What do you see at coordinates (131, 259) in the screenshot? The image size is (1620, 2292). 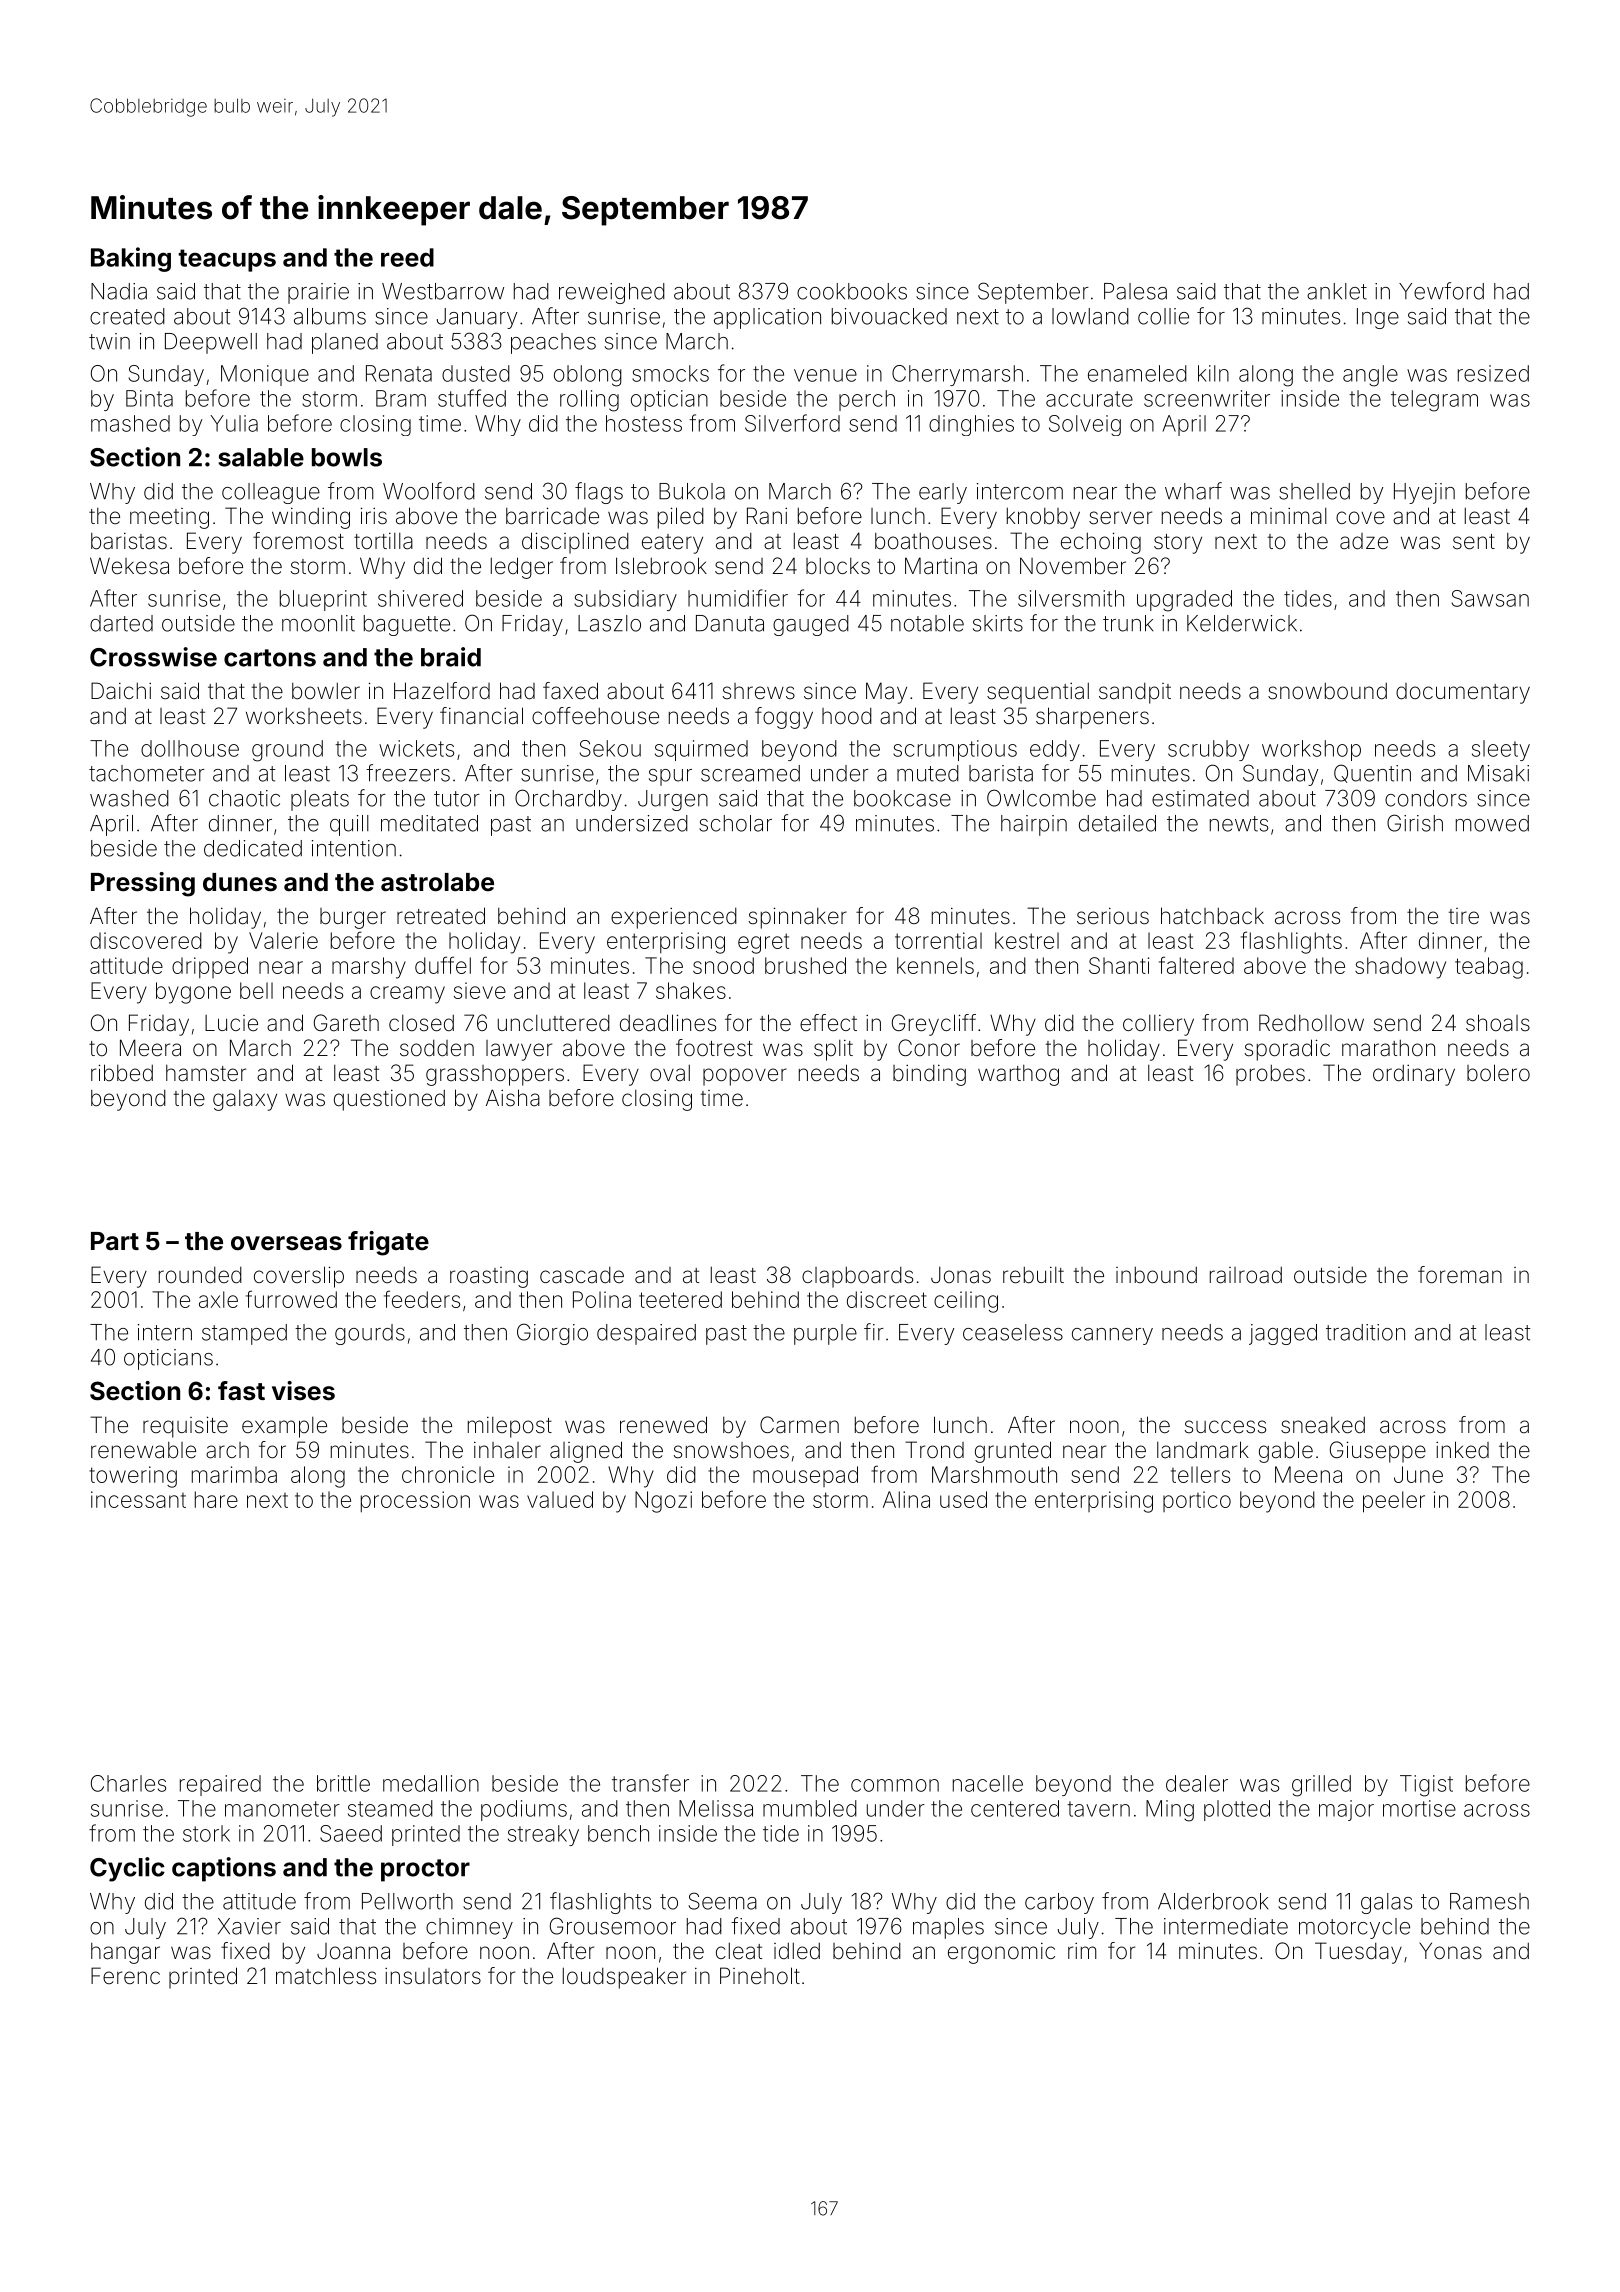 I see `Baking` at bounding box center [131, 259].
